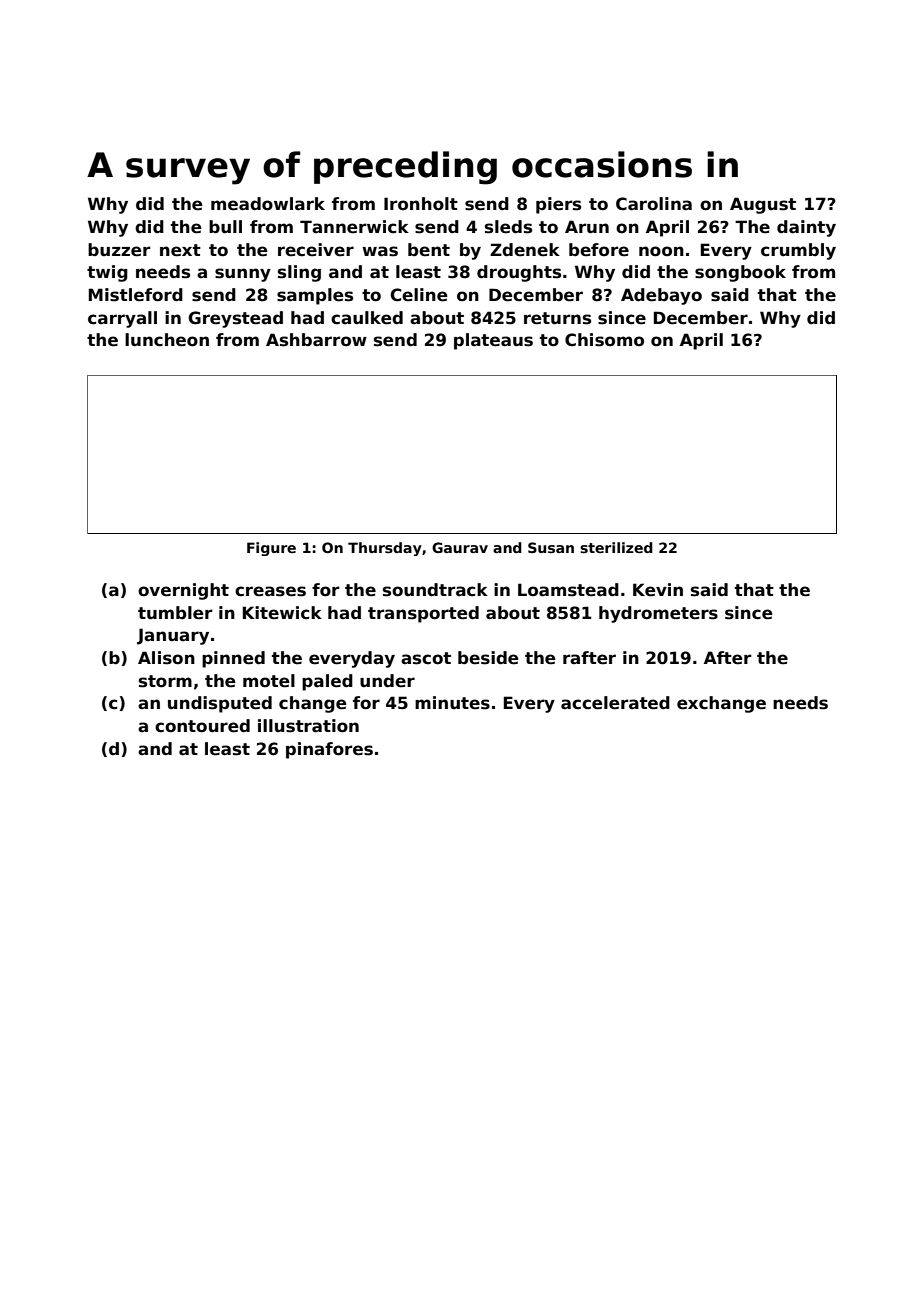 This image has height=1314, width=924. Describe the element at coordinates (740, 273) in the image. I see `songbook` at that location.
